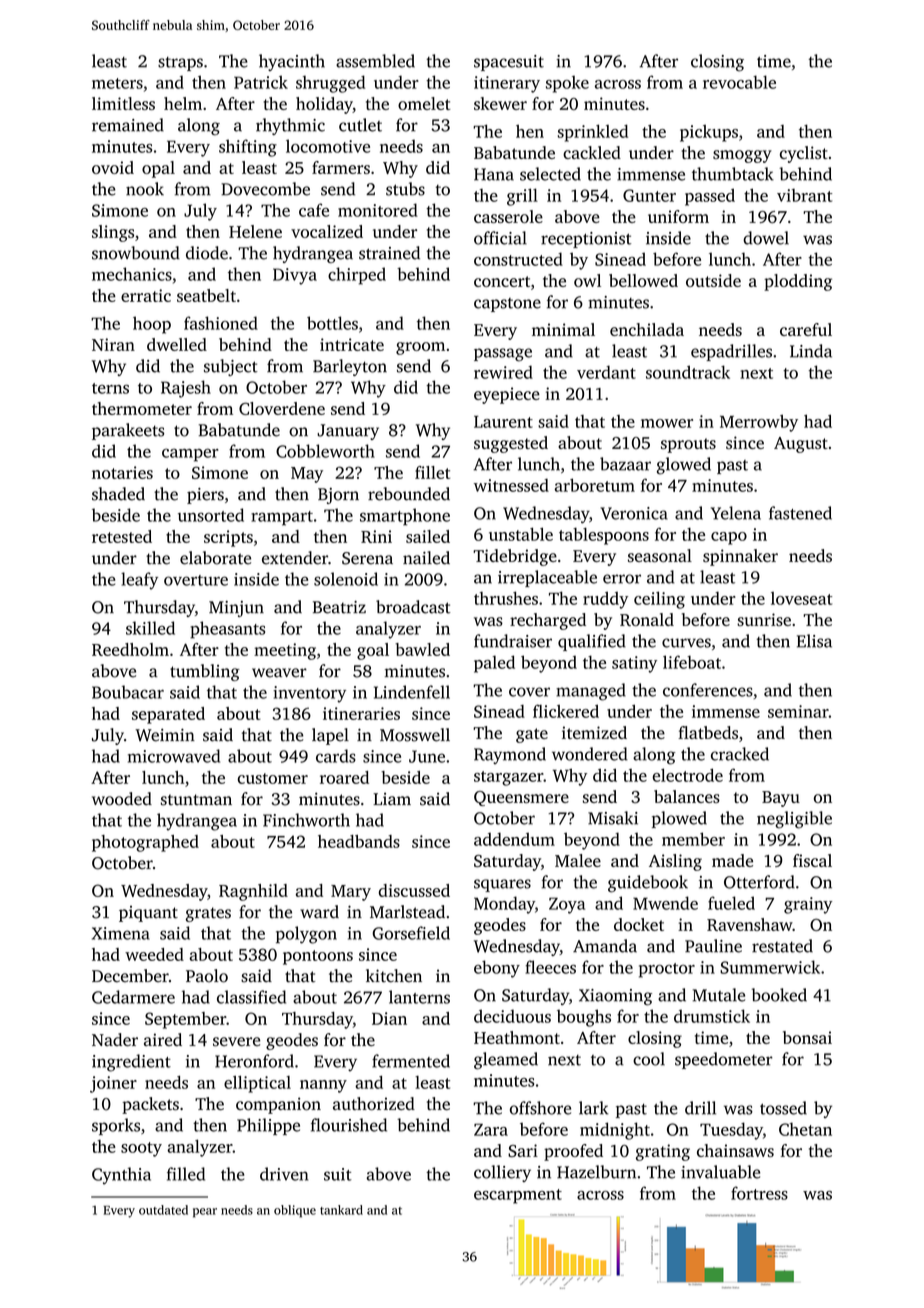 This screenshot has height=1308, width=924. I want to click on Queensmere, so click(521, 798).
